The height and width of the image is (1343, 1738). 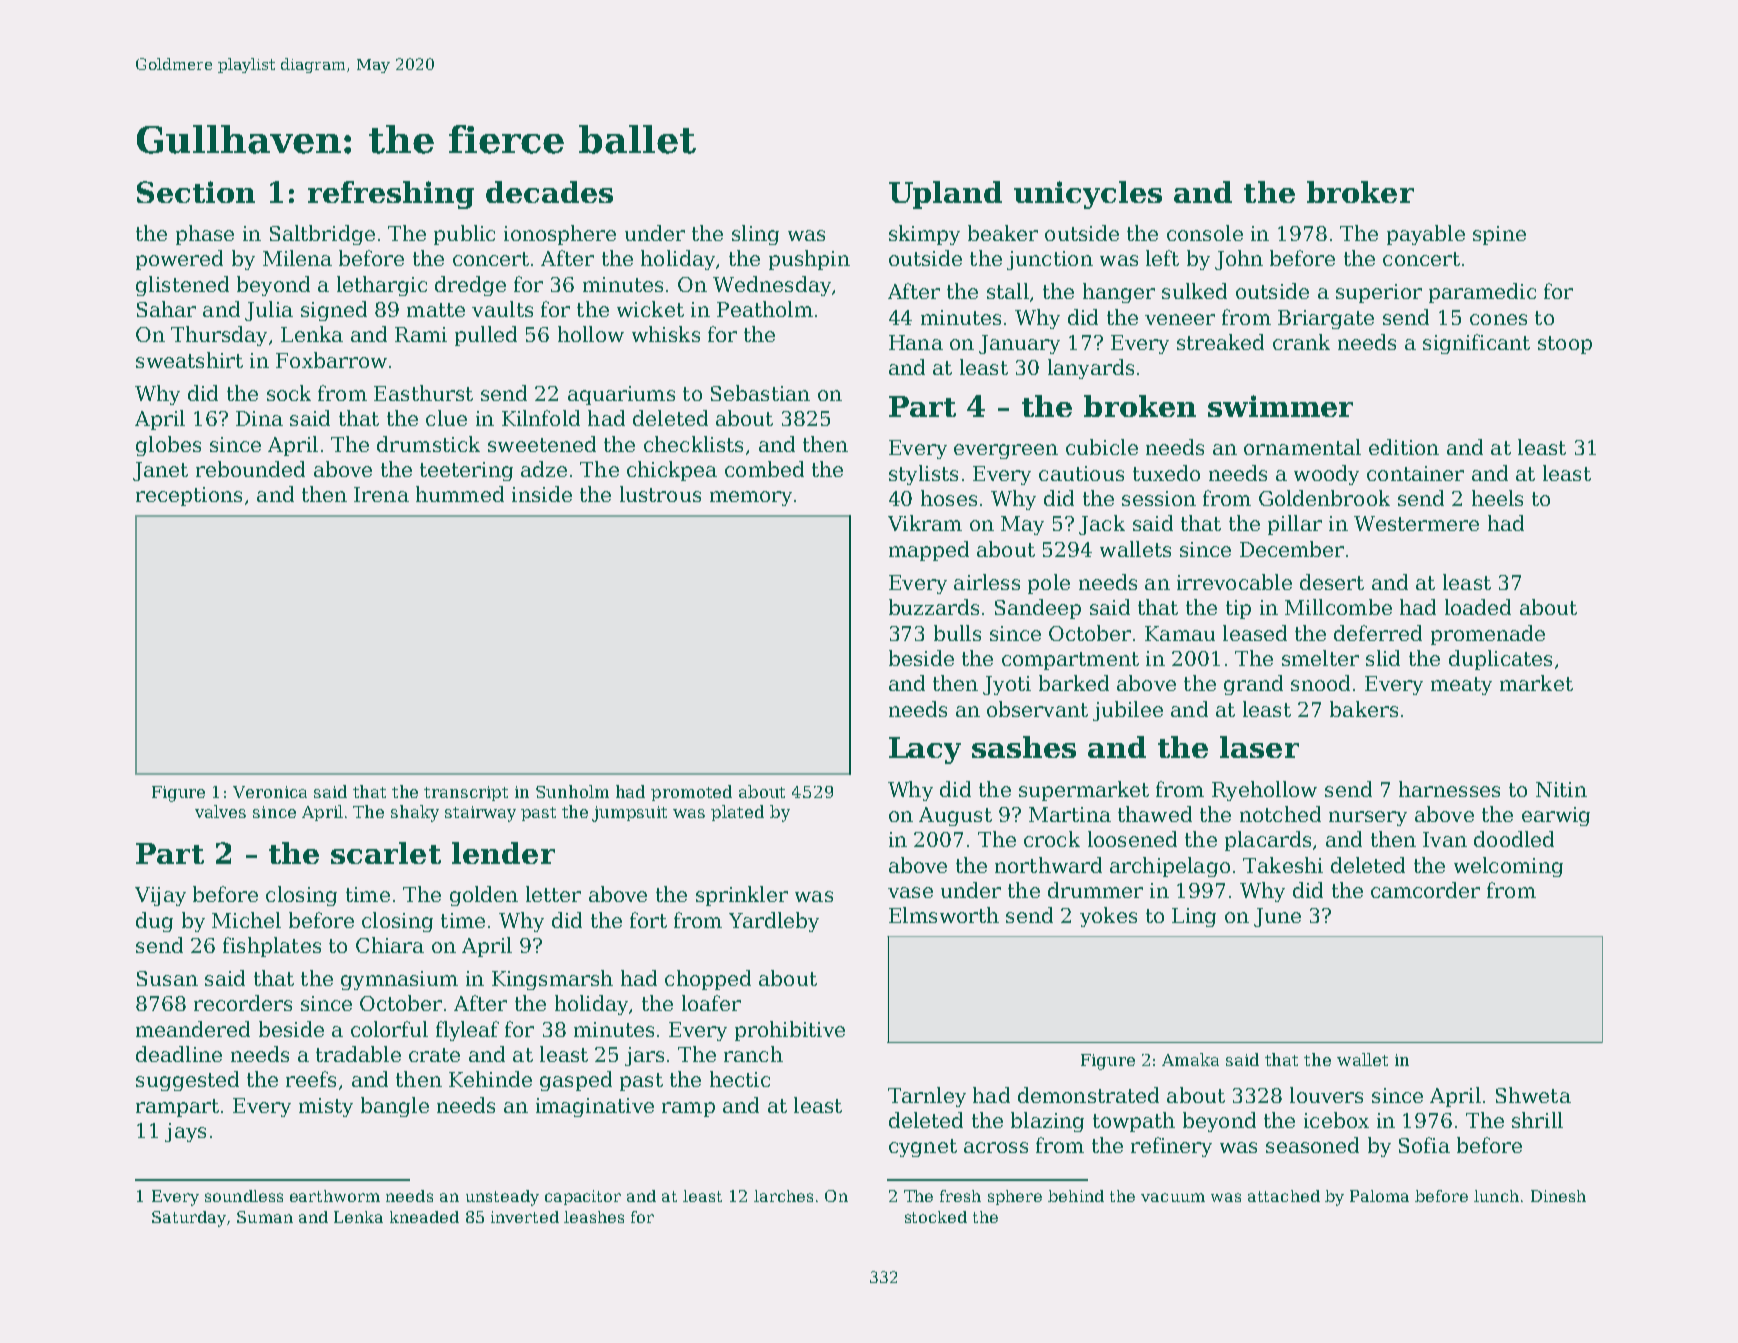 What do you see at coordinates (549, 192) in the image?
I see `decades` at bounding box center [549, 192].
